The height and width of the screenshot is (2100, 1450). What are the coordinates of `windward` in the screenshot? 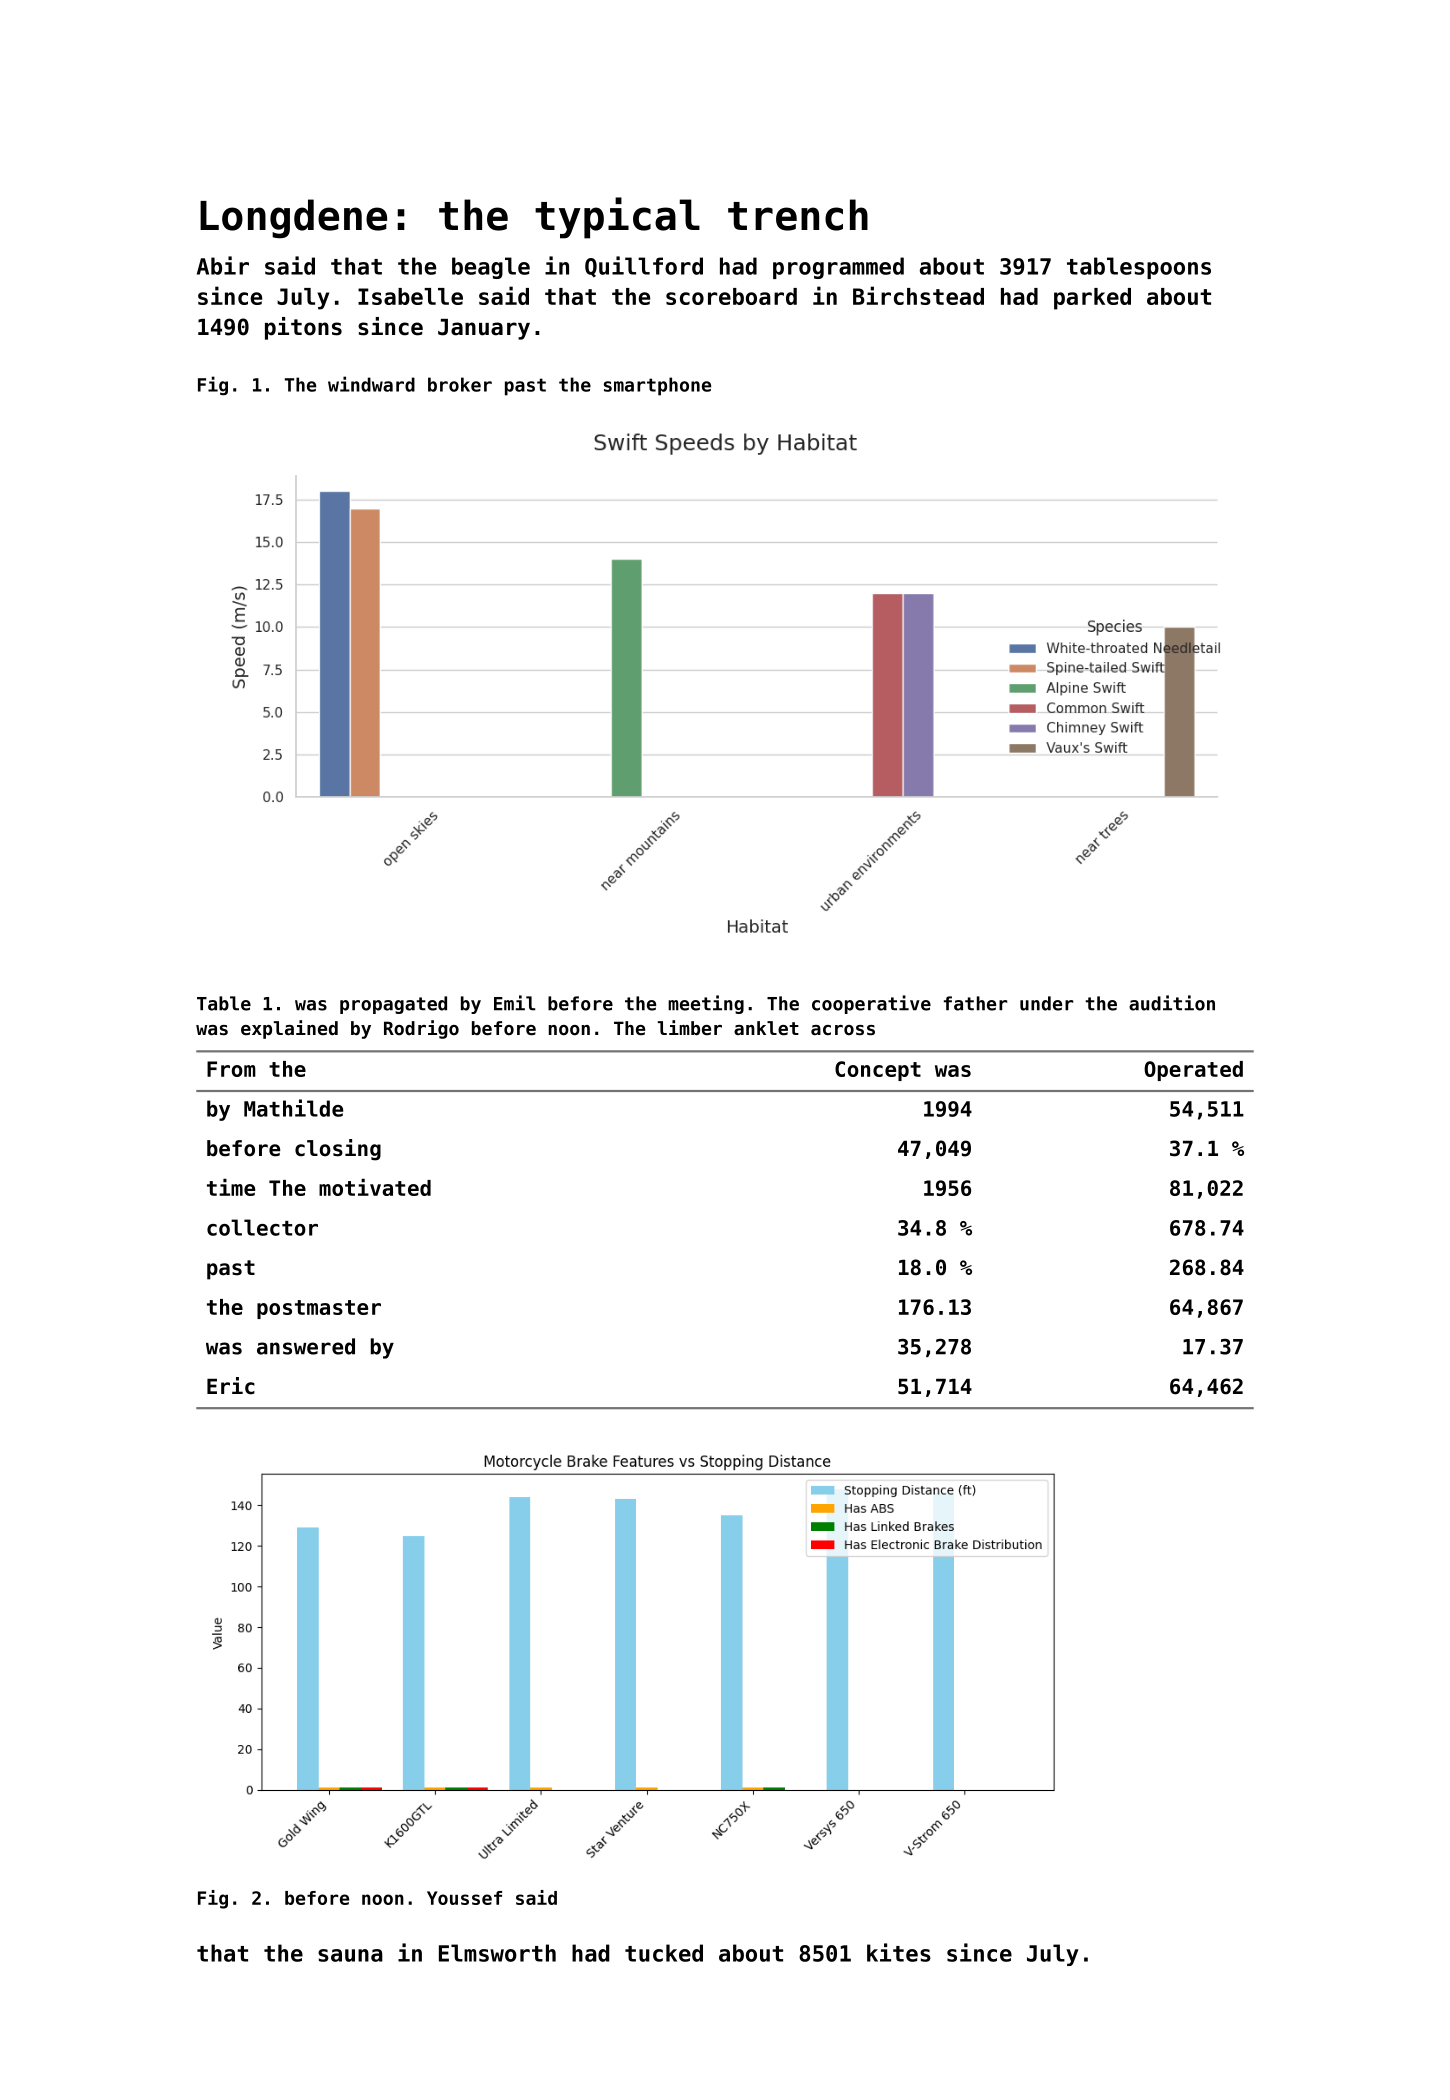 It's located at (371, 384).
